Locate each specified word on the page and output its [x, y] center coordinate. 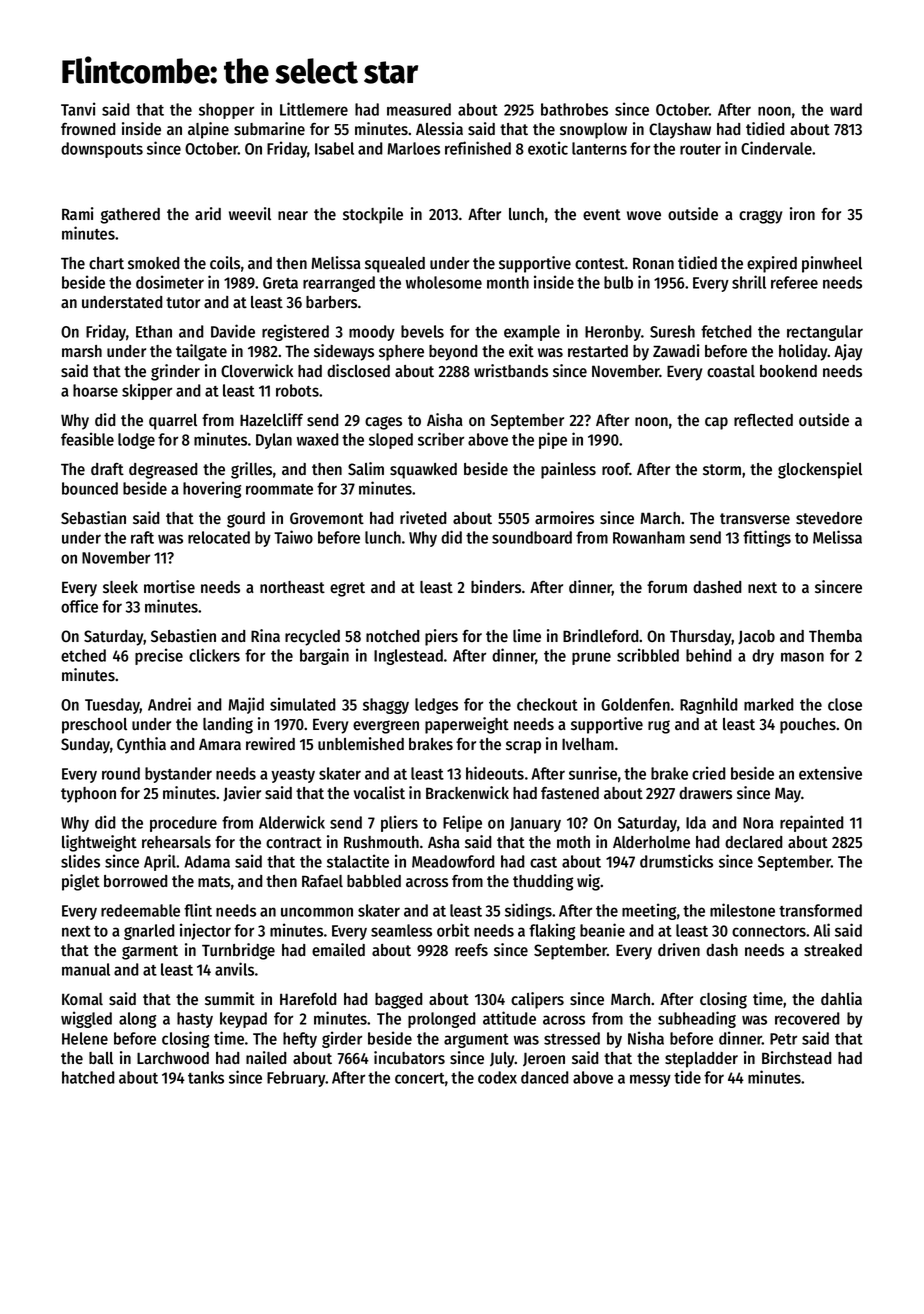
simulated [303, 704]
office [79, 606]
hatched [88, 1077]
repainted [812, 823]
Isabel [334, 148]
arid [208, 213]
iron [802, 213]
